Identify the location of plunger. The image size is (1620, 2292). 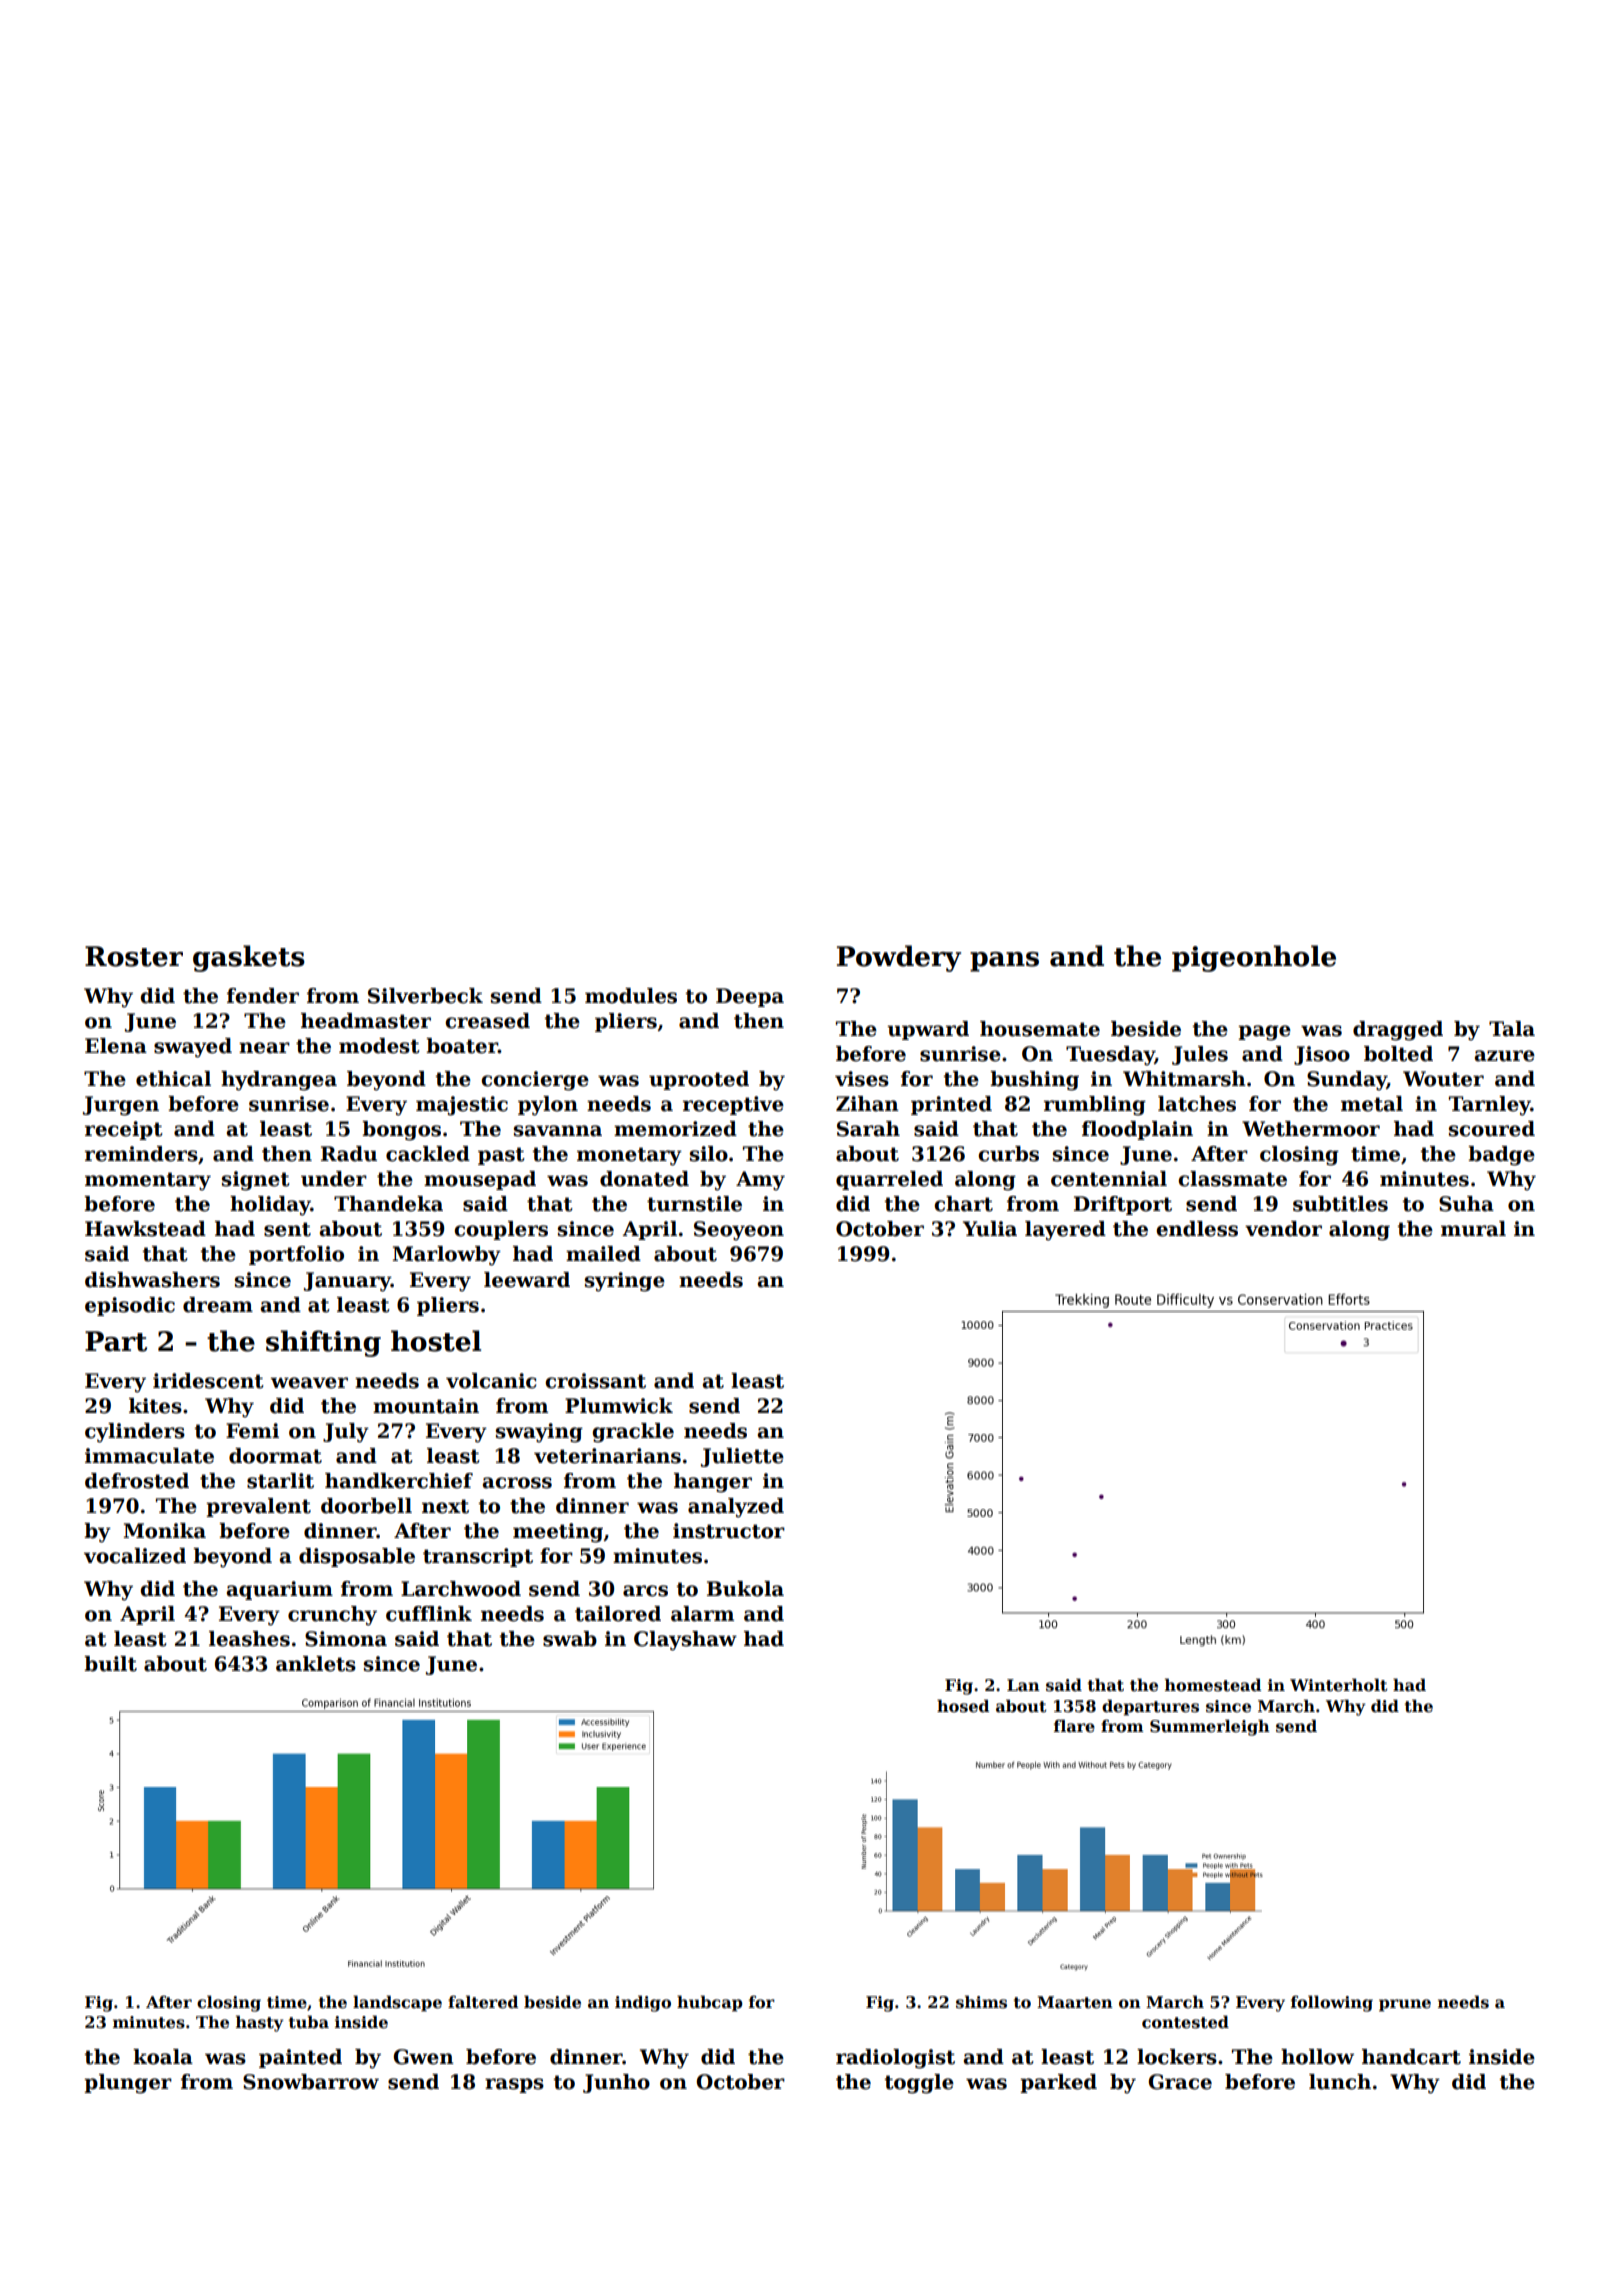
(128, 2084).
